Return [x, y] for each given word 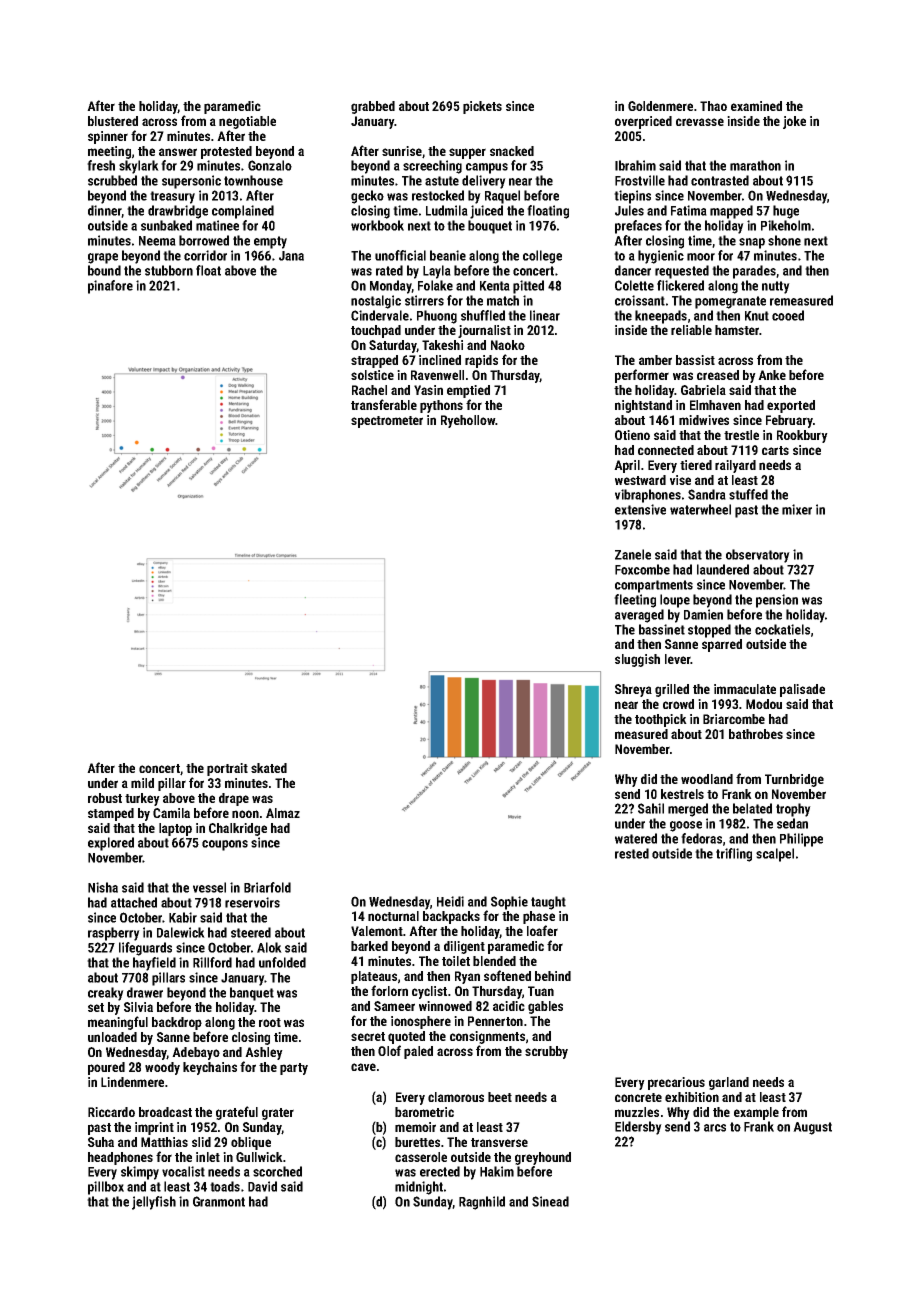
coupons [225, 845]
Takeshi [442, 345]
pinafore [110, 287]
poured [106, 1068]
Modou [764, 704]
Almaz [283, 813]
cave [363, 1067]
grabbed [373, 107]
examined [756, 106]
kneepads [661, 317]
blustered [113, 121]
